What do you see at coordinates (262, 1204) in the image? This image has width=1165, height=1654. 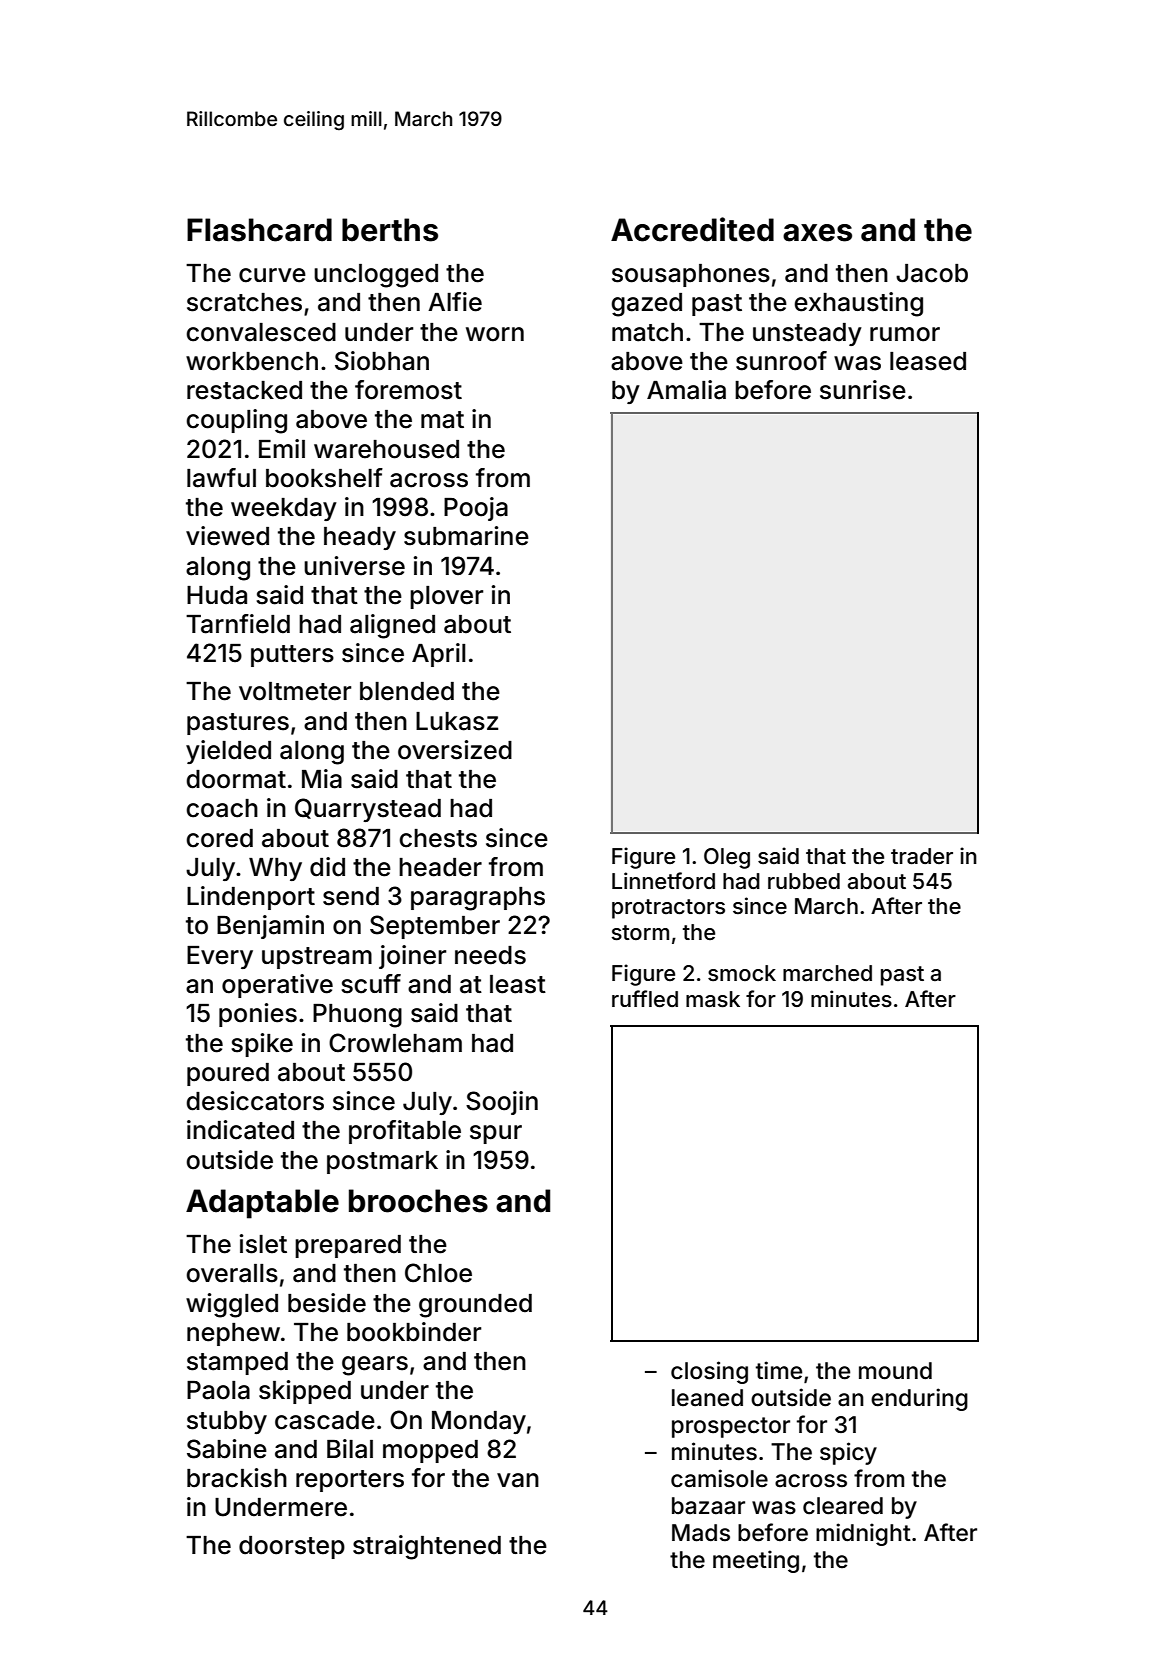 I see `Adaptable` at bounding box center [262, 1204].
